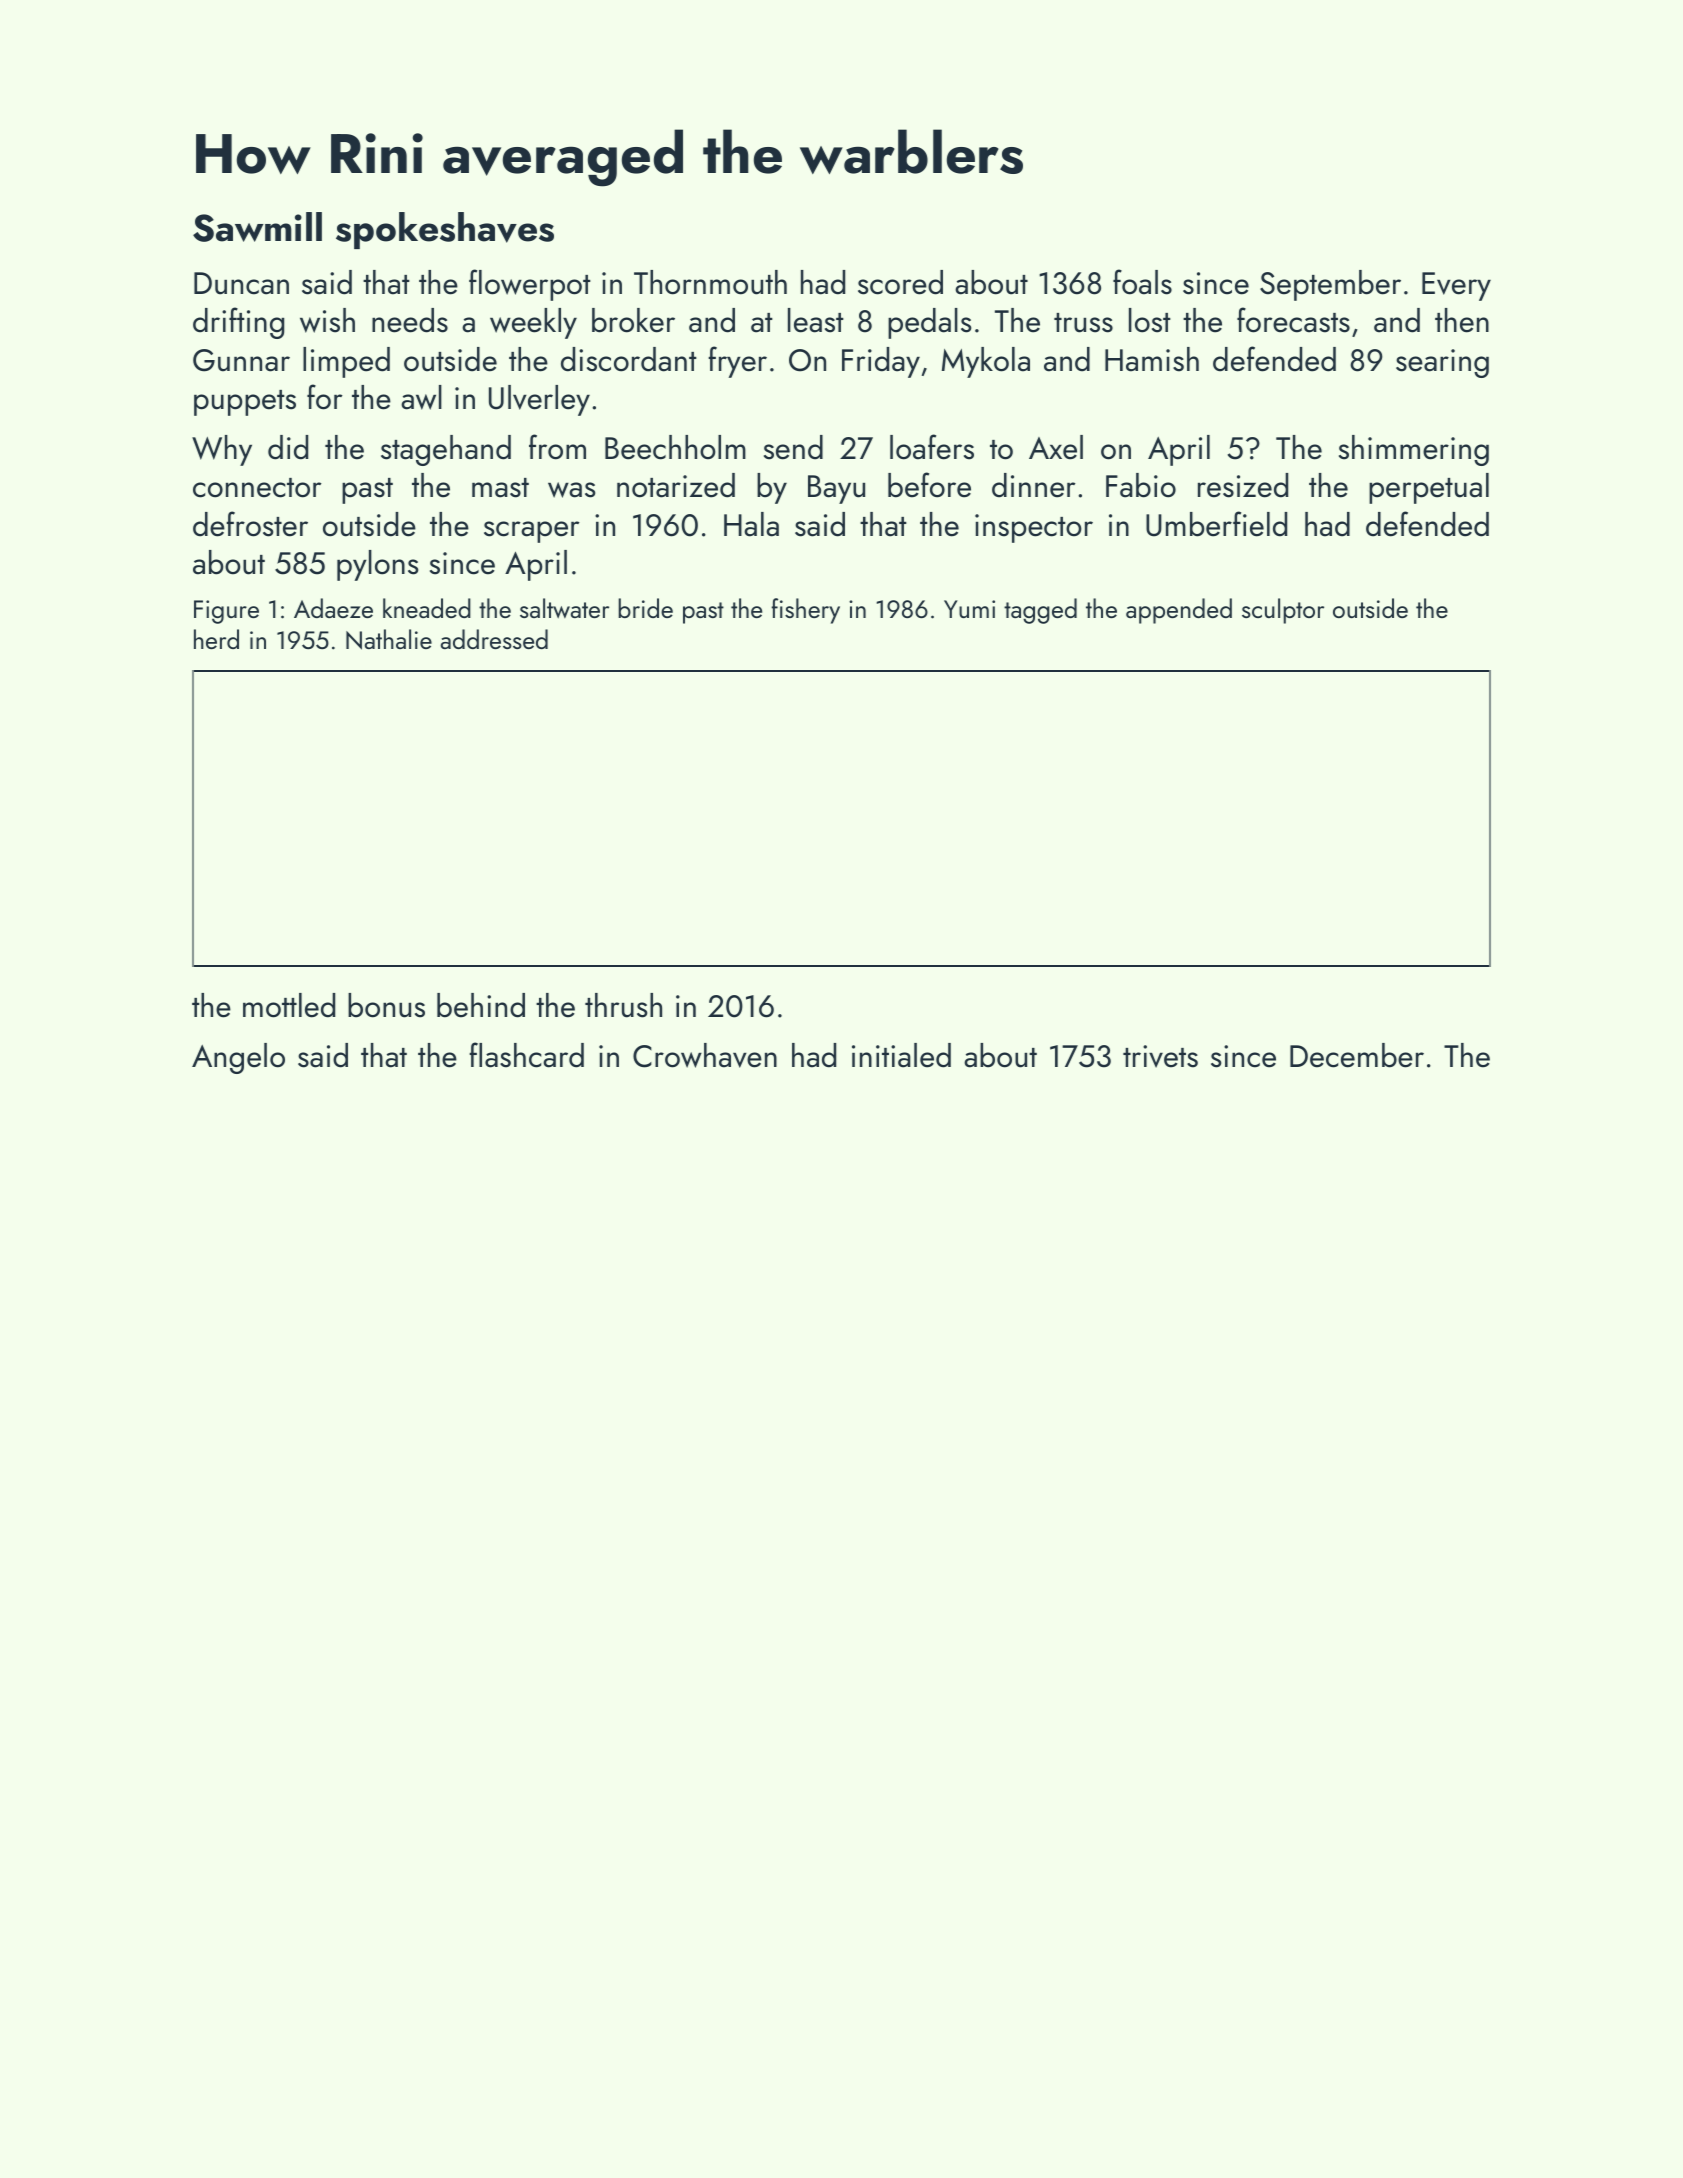  What do you see at coordinates (238, 1058) in the screenshot?
I see `Angelo` at bounding box center [238, 1058].
